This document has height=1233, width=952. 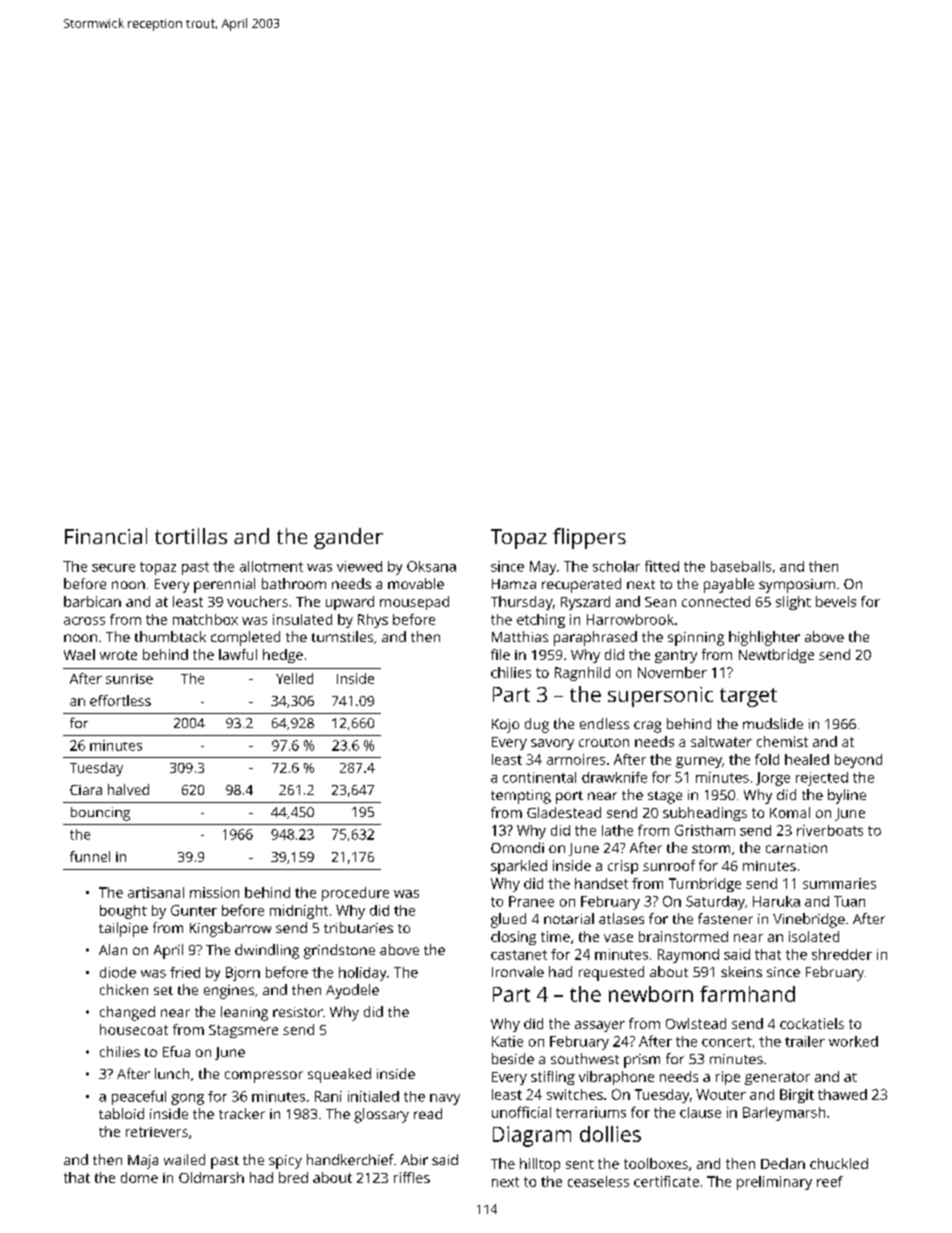 What do you see at coordinates (238, 654) in the document?
I see `lawful` at bounding box center [238, 654].
